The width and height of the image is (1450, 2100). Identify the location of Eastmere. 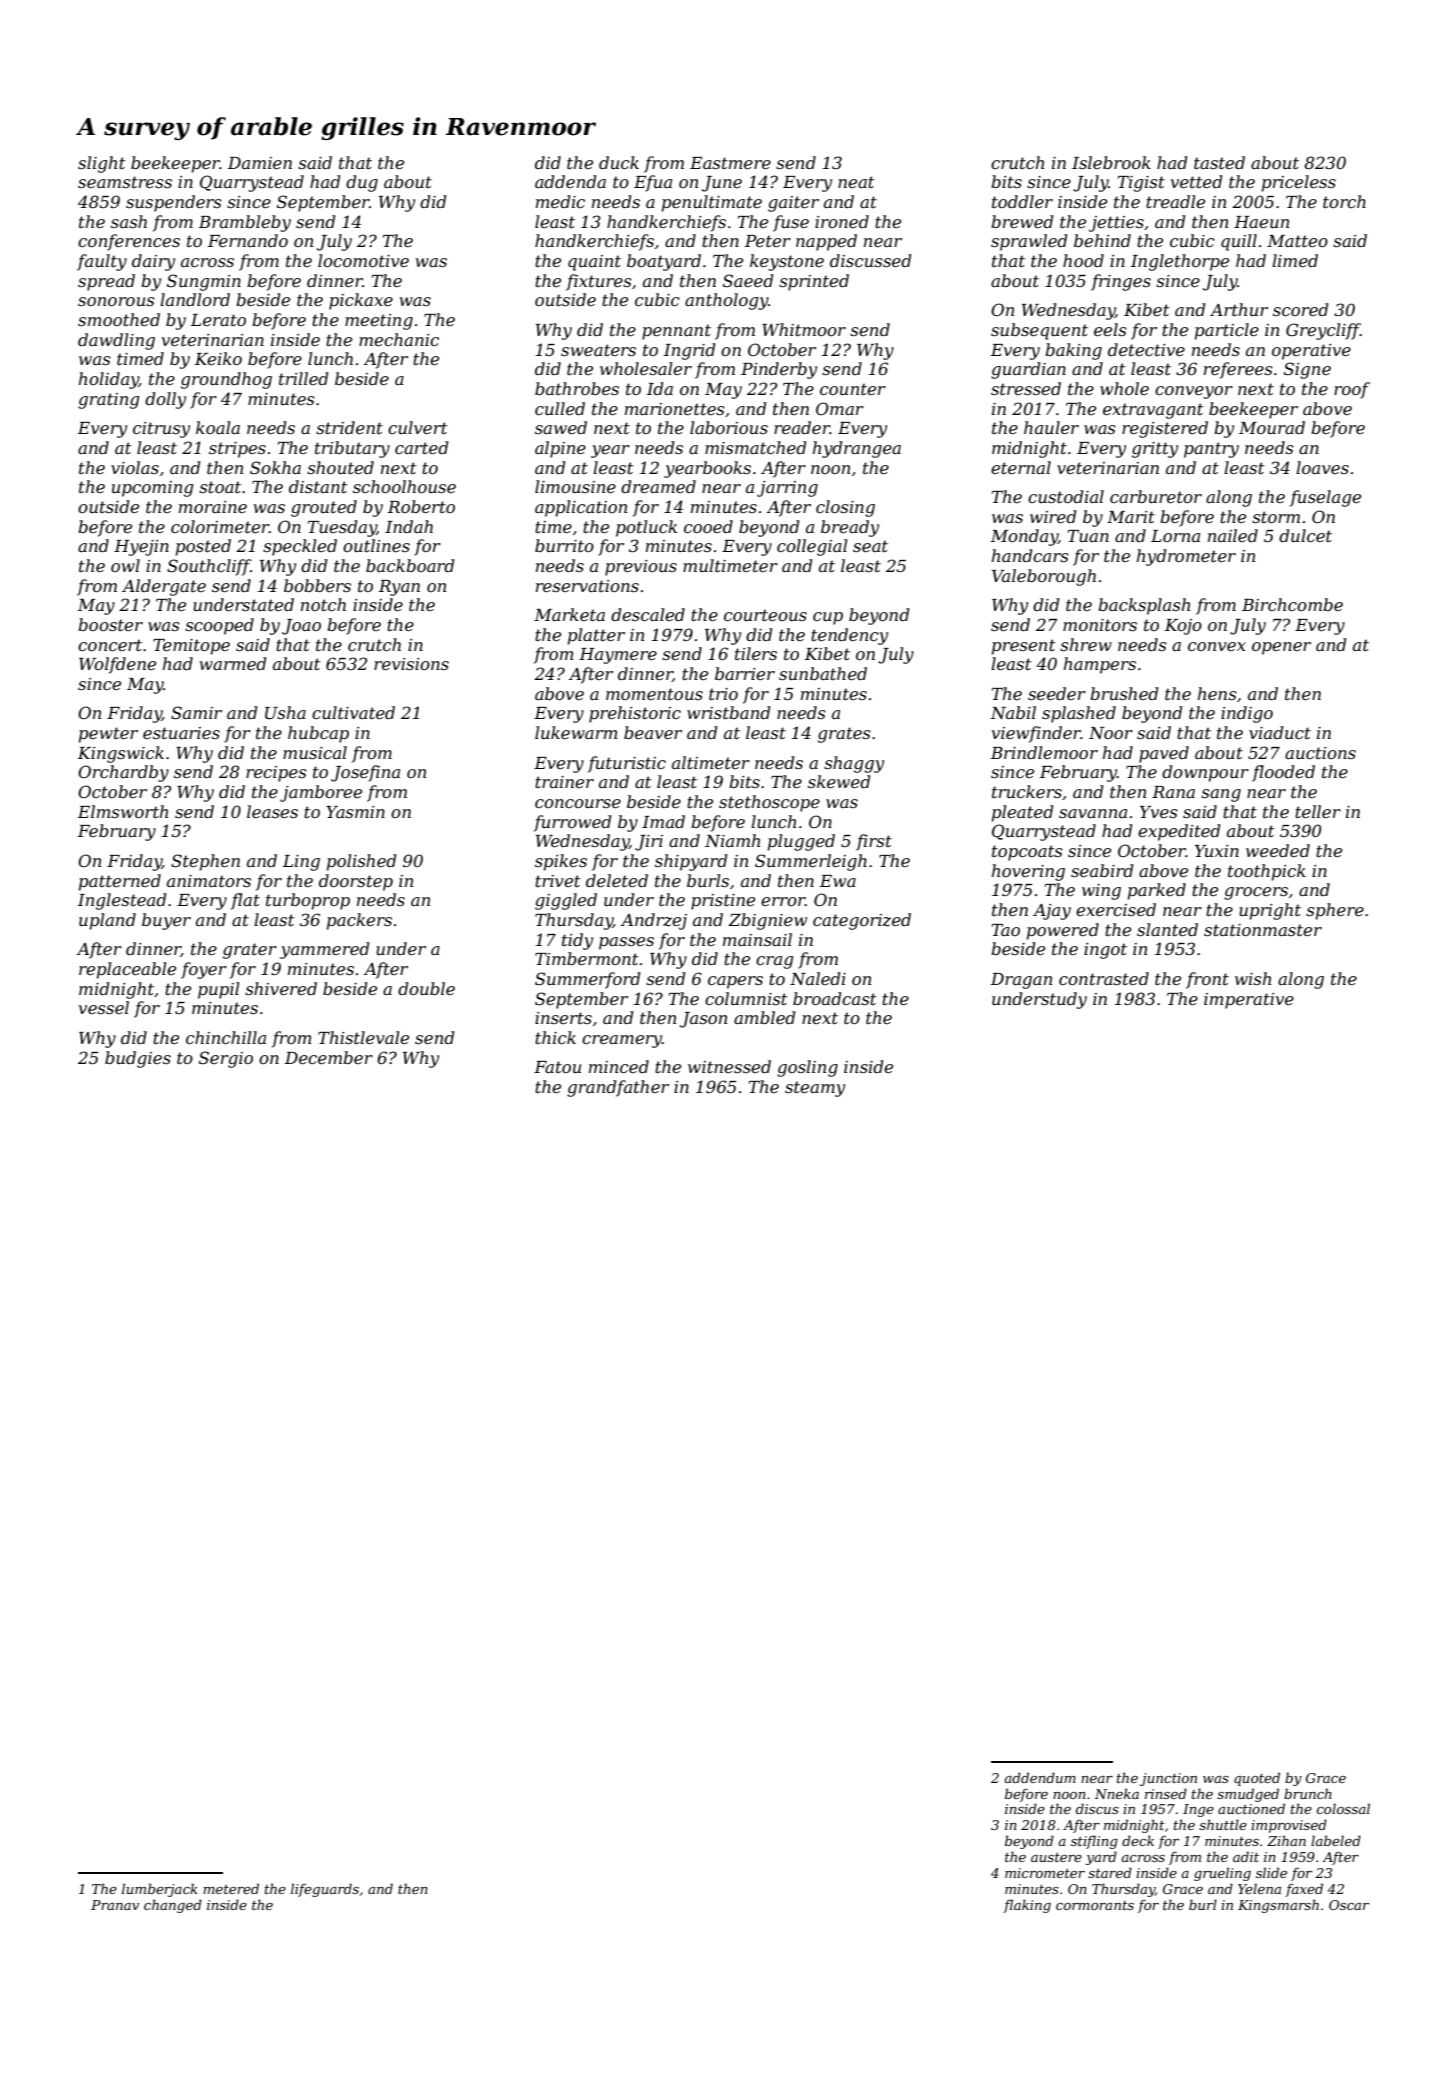
(730, 163).
